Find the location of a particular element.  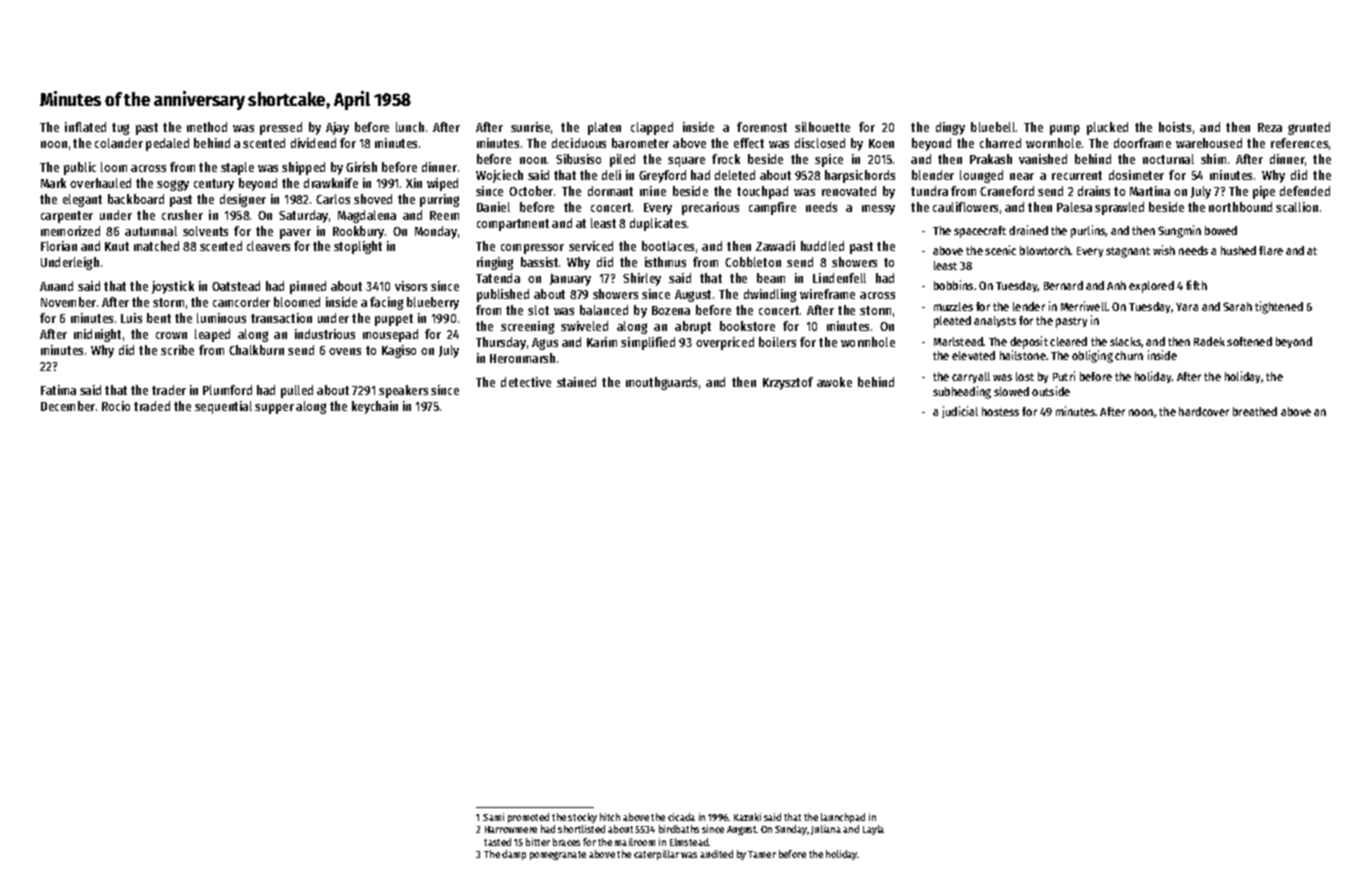

cauliflowers is located at coordinates (965, 207).
